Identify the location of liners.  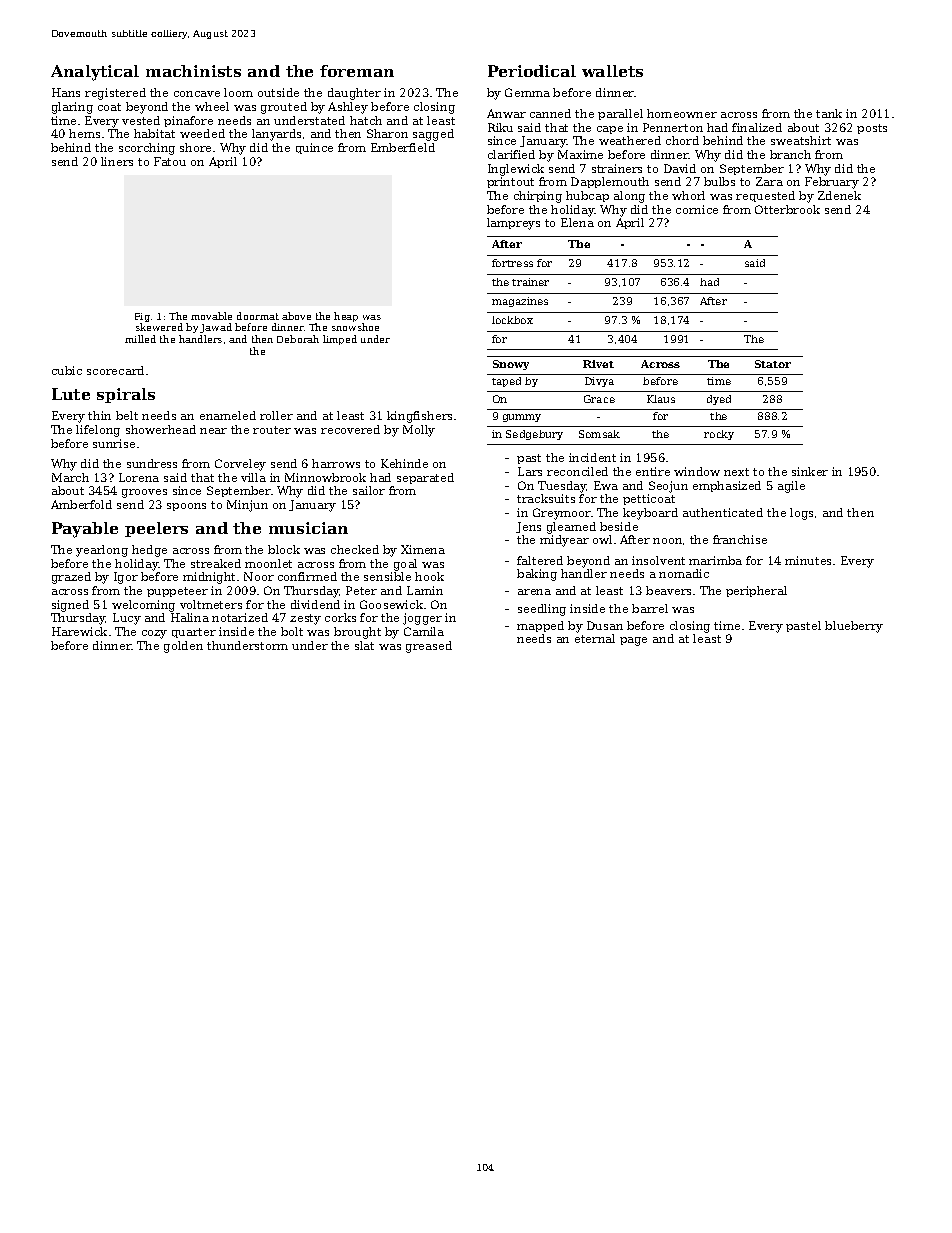
(117, 161).
